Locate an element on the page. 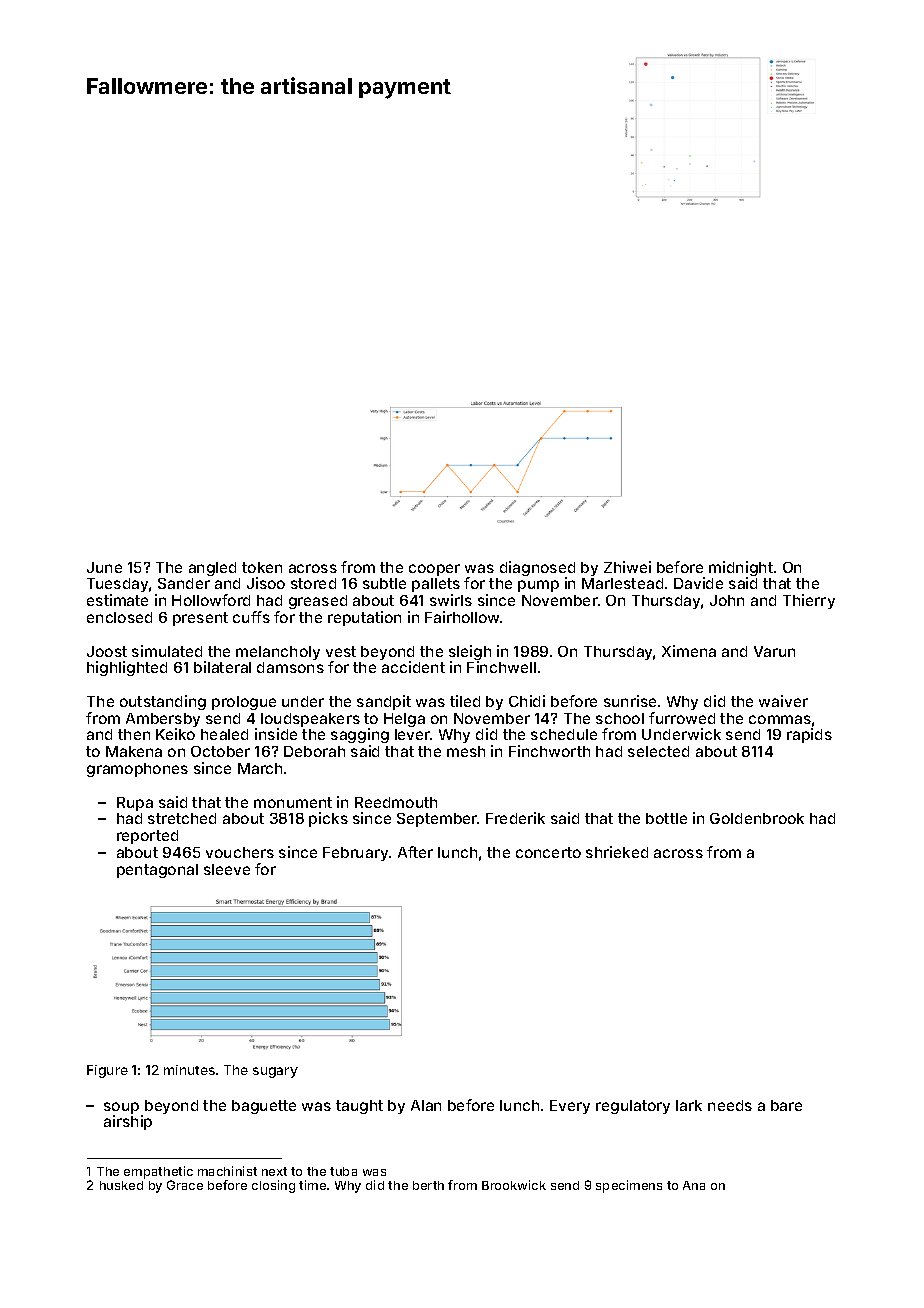 Image resolution: width=924 pixels, height=1308 pixels. pump is located at coordinates (538, 586).
